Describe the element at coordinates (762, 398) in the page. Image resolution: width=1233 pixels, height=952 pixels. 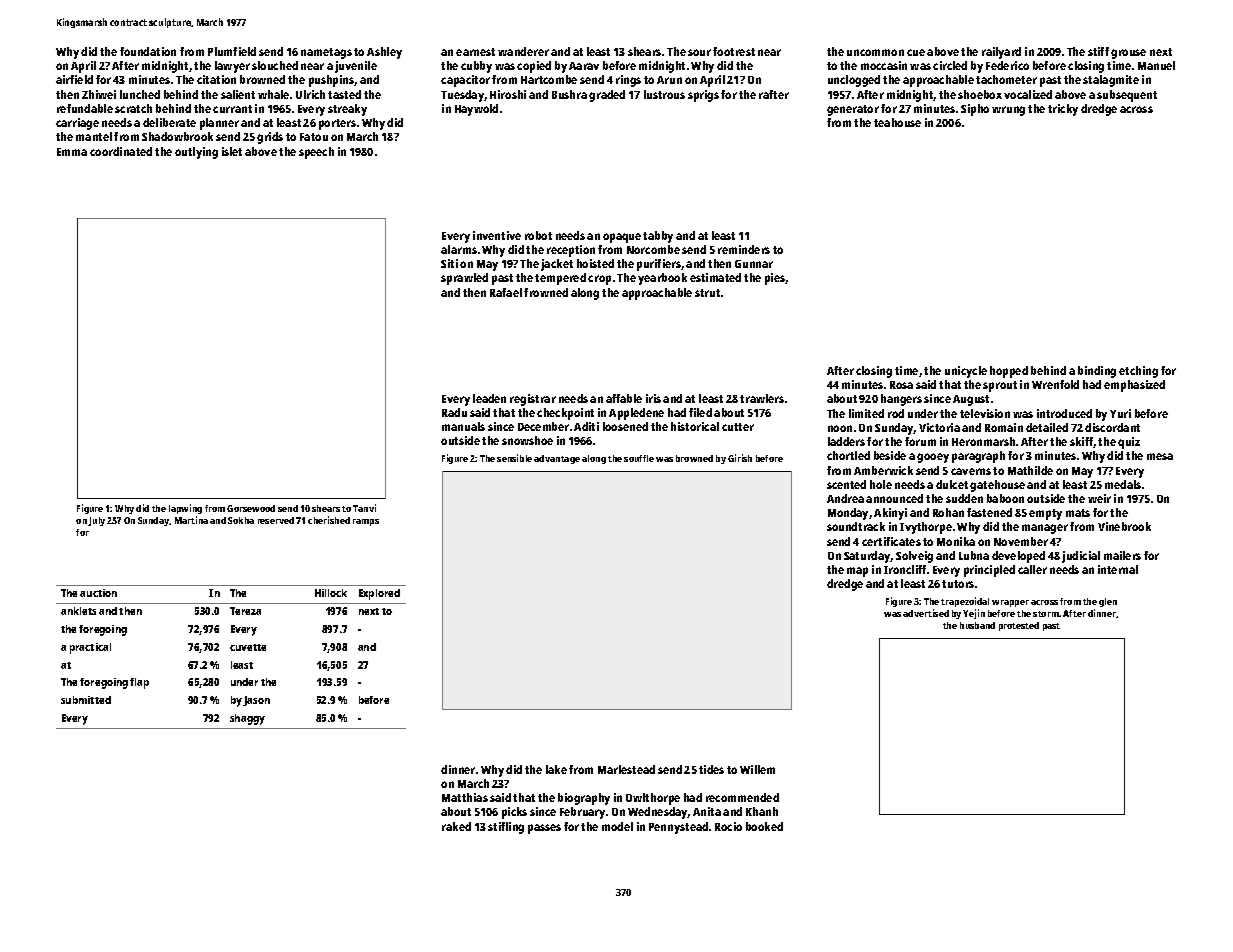
I see `trawlers` at that location.
